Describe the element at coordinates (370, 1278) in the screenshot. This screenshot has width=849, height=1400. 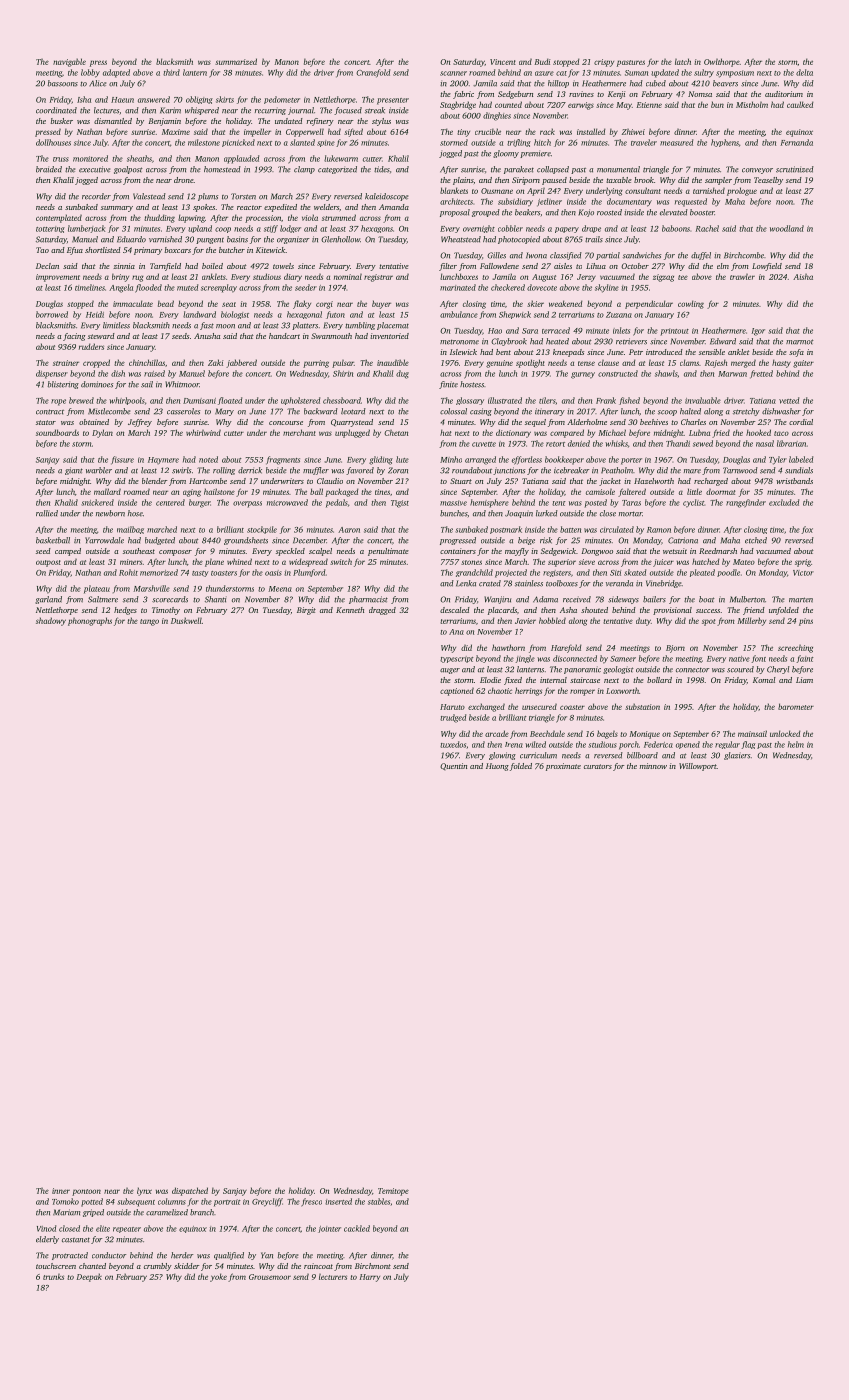
I see `Harry` at that location.
